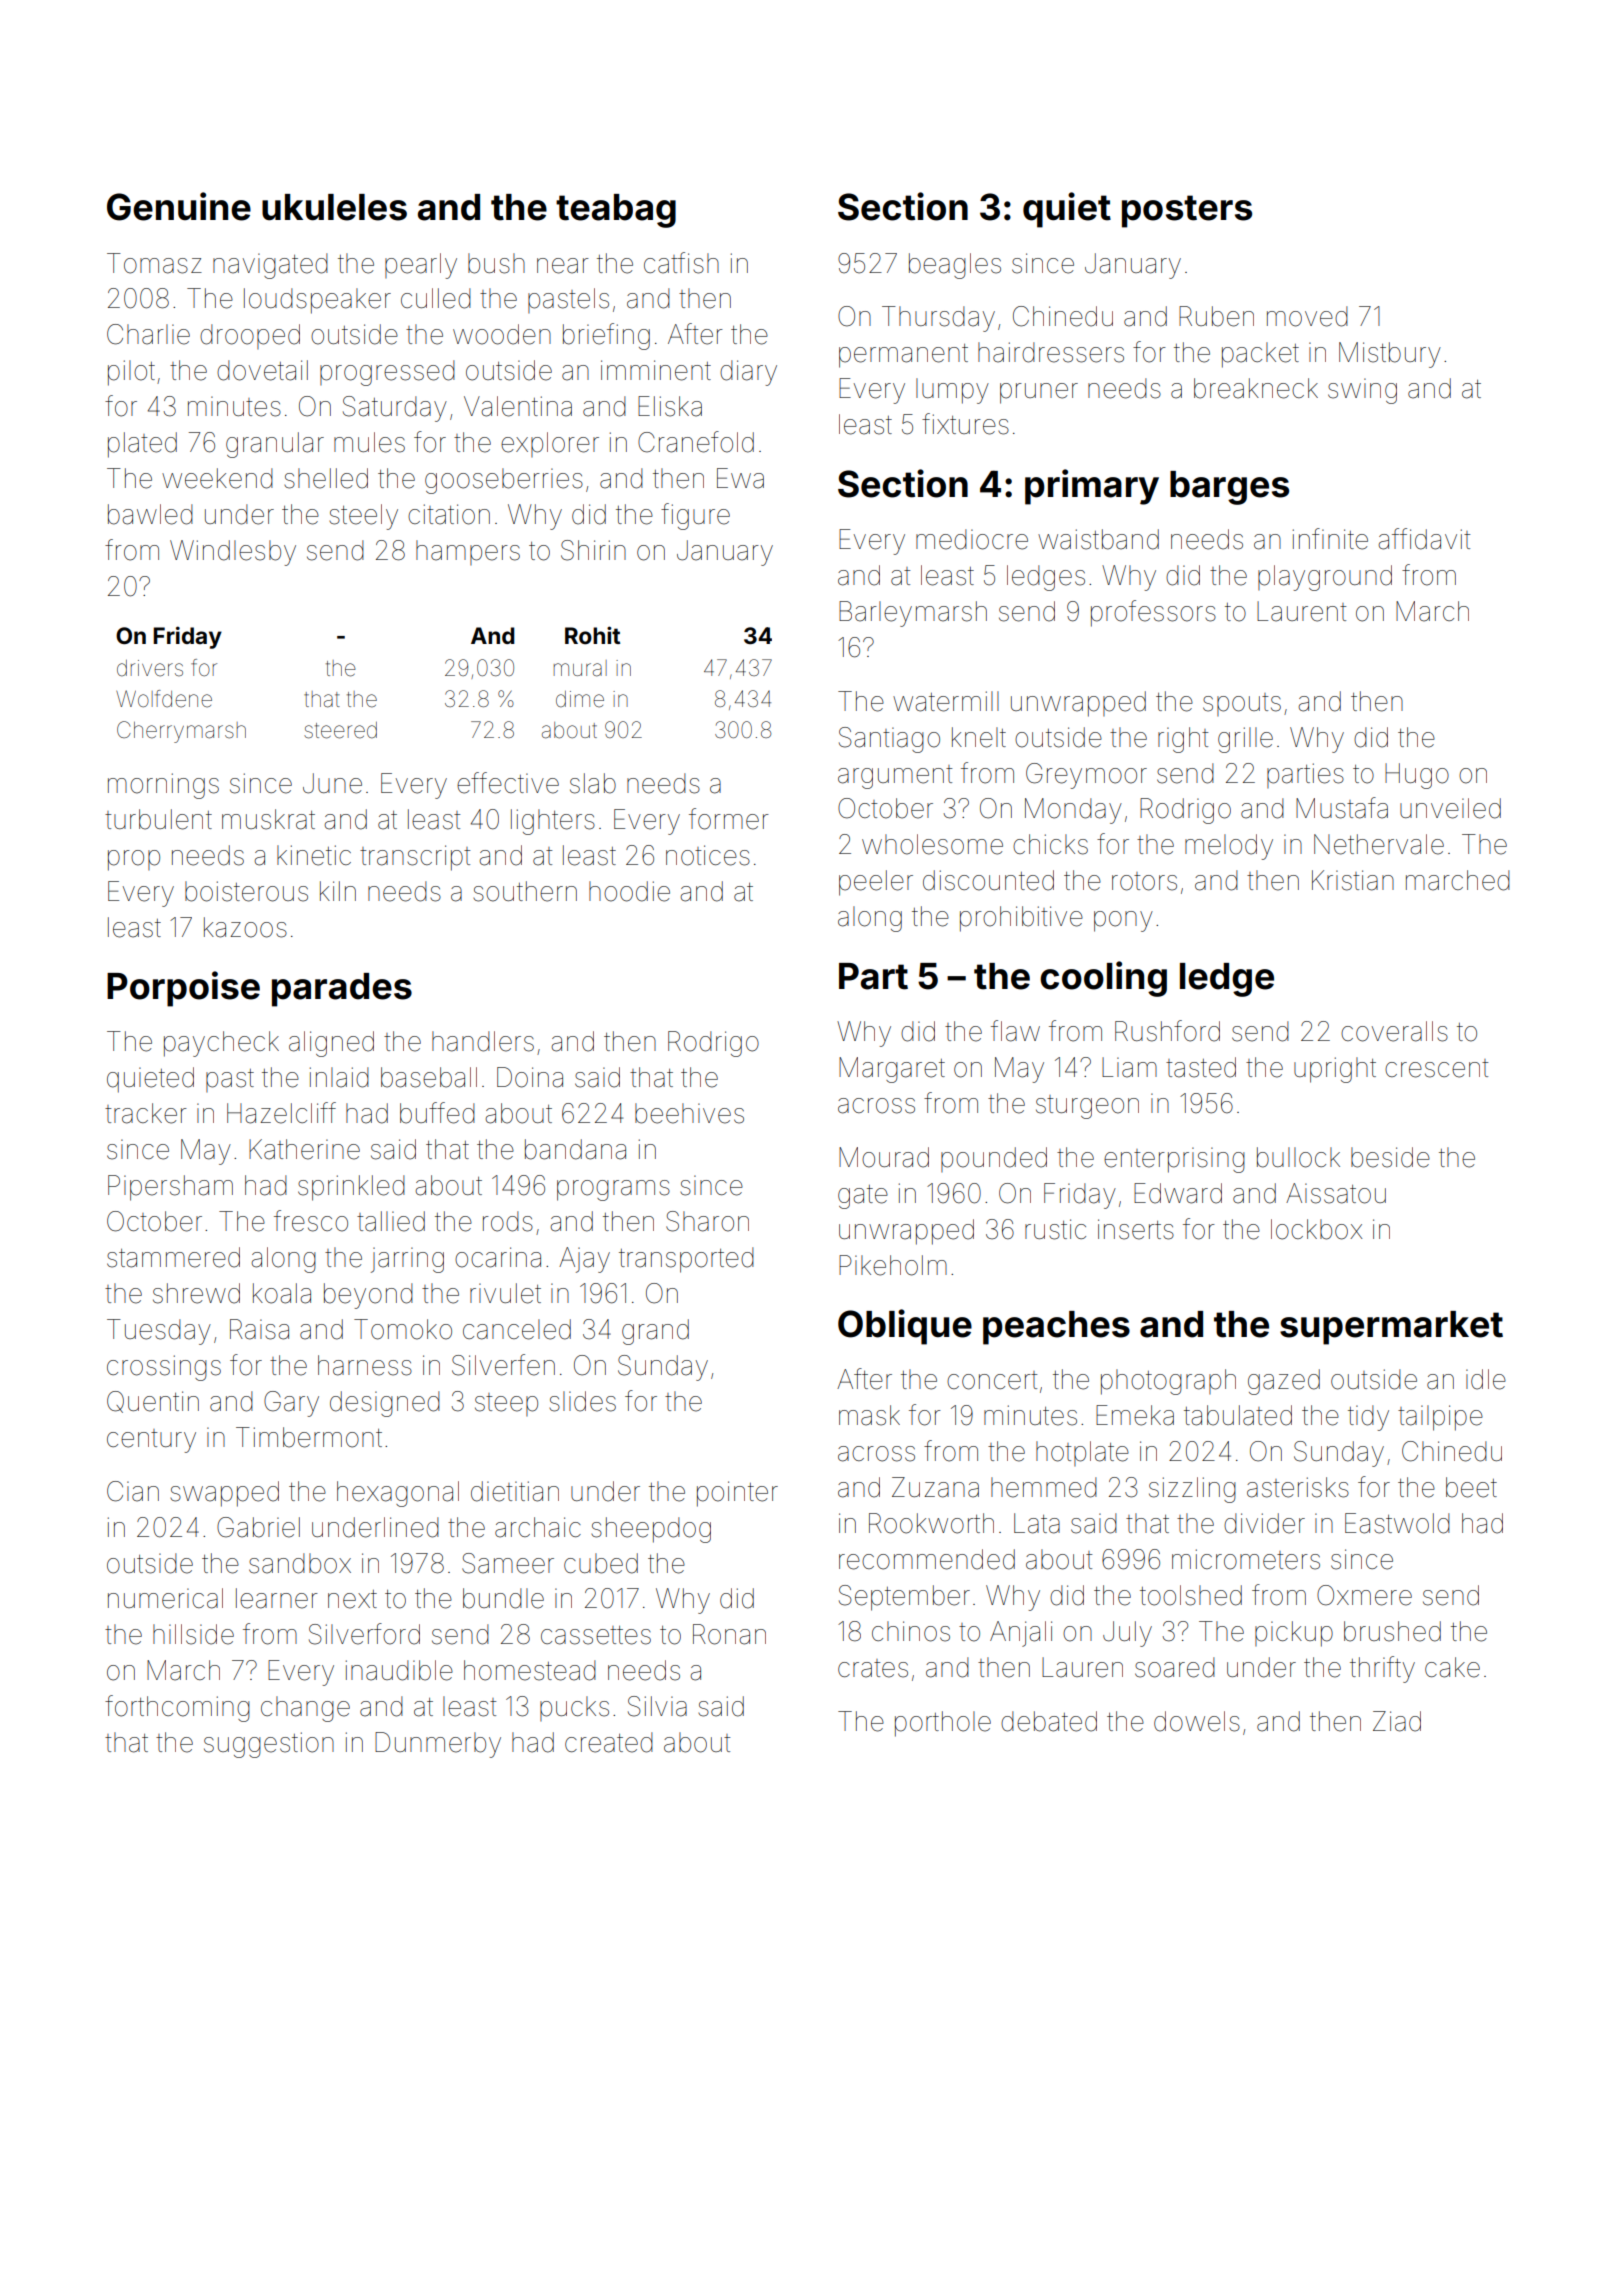 This screenshot has height=2292, width=1620. I want to click on Pipersham, so click(170, 1188).
